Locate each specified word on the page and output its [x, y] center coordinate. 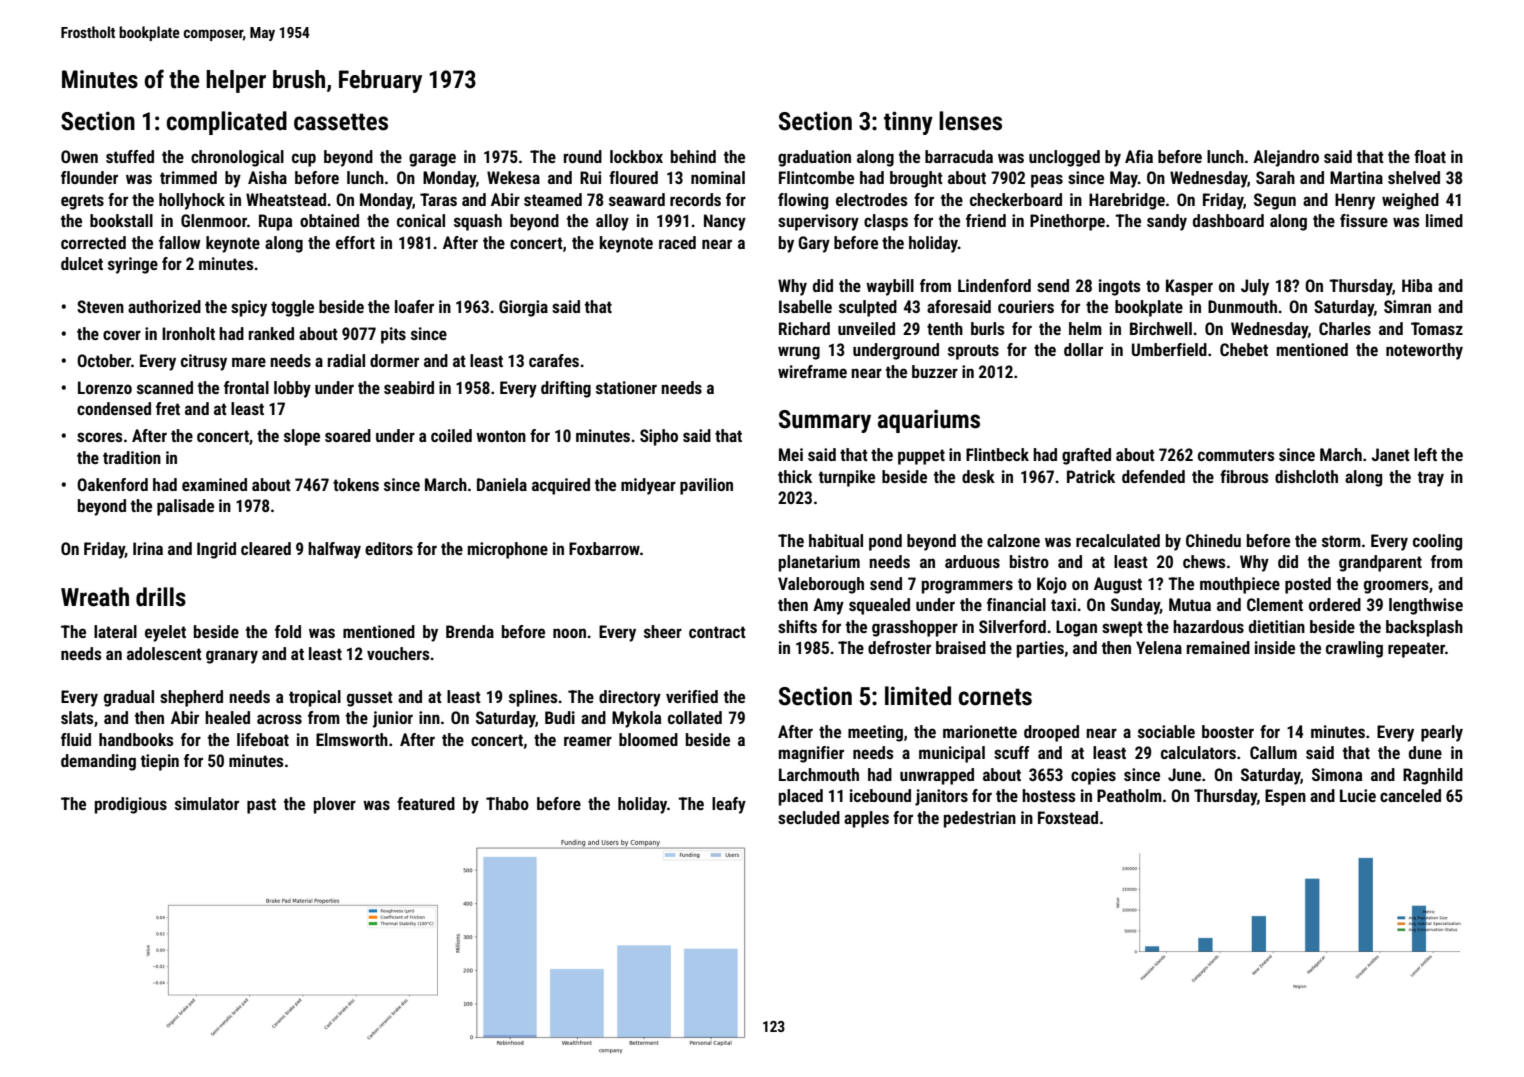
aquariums [929, 421]
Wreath [95, 597]
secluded [809, 817]
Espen [1285, 797]
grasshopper [915, 628]
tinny [908, 123]
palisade [185, 507]
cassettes [341, 122]
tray [1431, 479]
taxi [1063, 604]
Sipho [659, 437]
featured [426, 803]
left [1425, 454]
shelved [1414, 177]
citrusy [204, 362]
